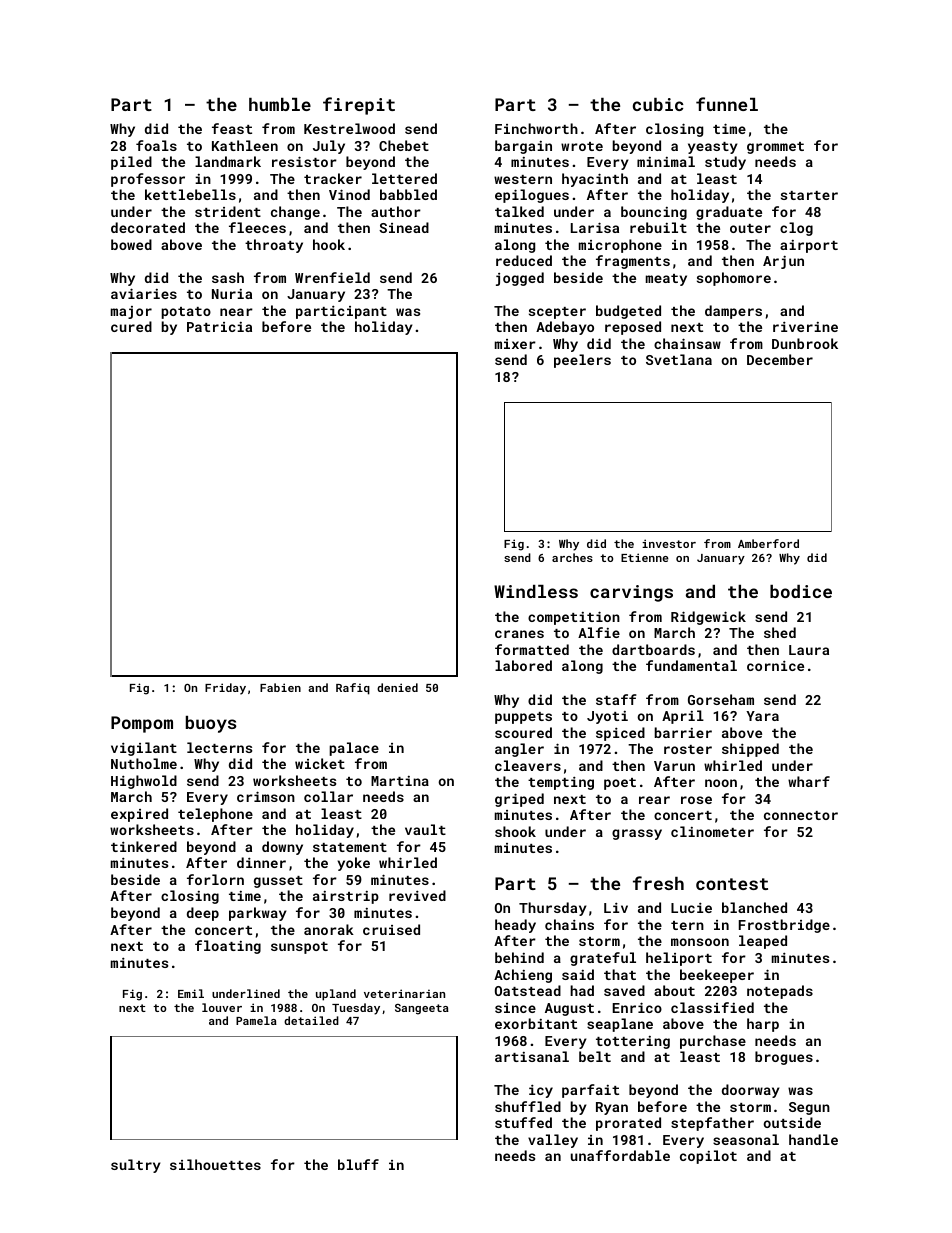 The height and width of the screenshot is (1233, 952). Describe the element at coordinates (261, 862) in the screenshot. I see `dinner` at that location.
